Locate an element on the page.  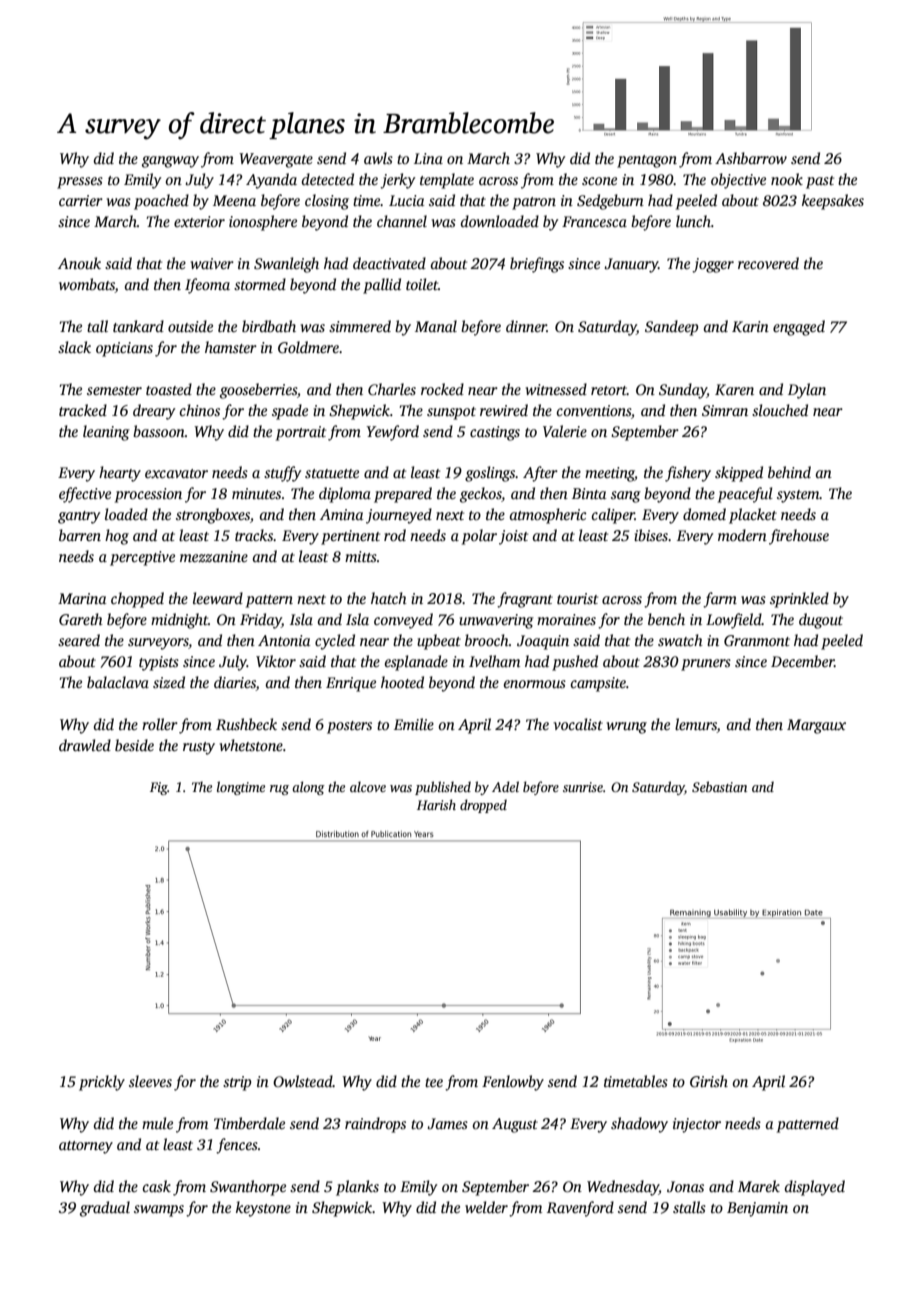
carrier is located at coordinates (81, 200).
